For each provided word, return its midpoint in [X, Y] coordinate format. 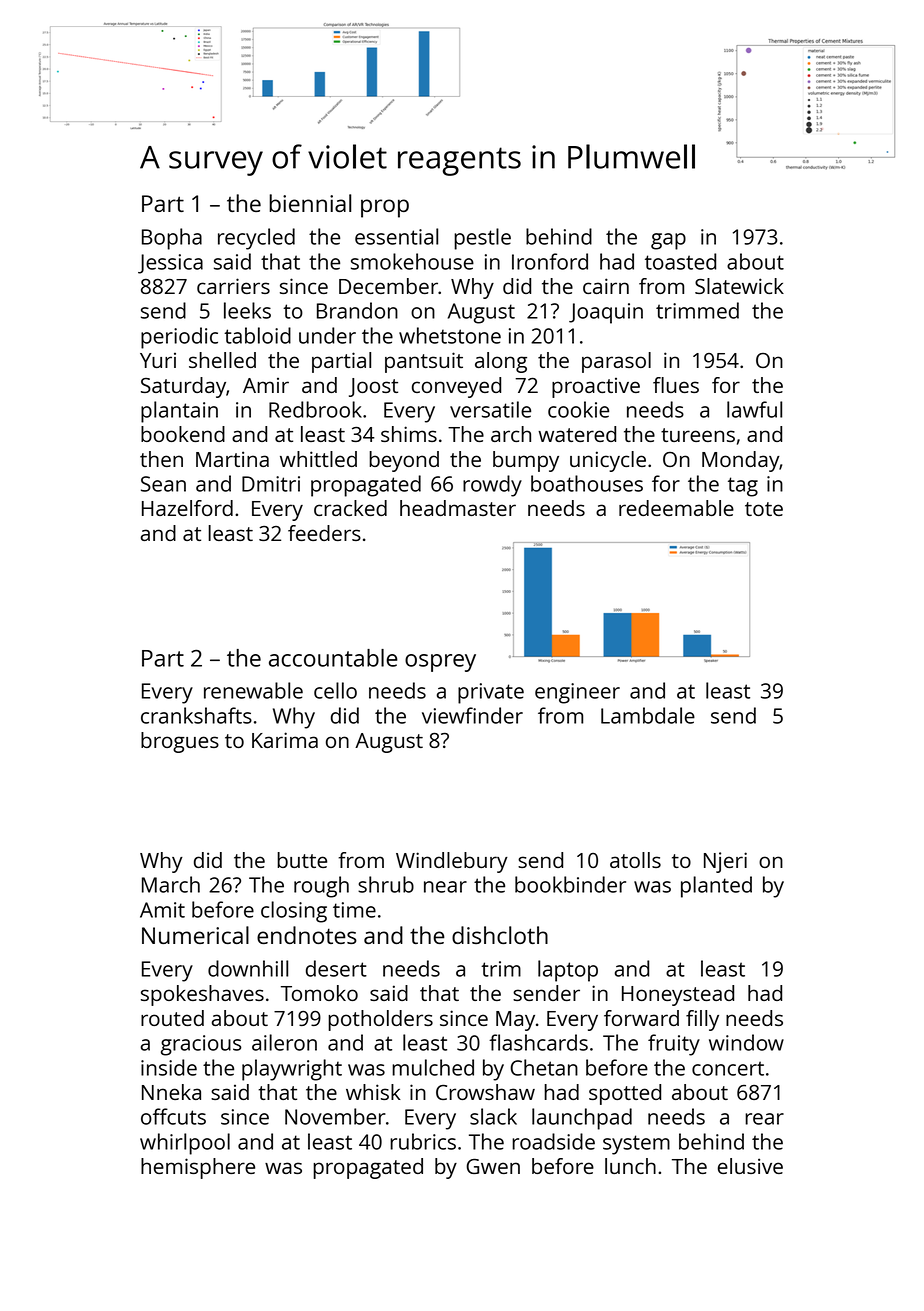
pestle [482, 239]
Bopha [172, 239]
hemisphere [198, 1168]
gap [668, 241]
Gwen [493, 1166]
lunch [630, 1166]
